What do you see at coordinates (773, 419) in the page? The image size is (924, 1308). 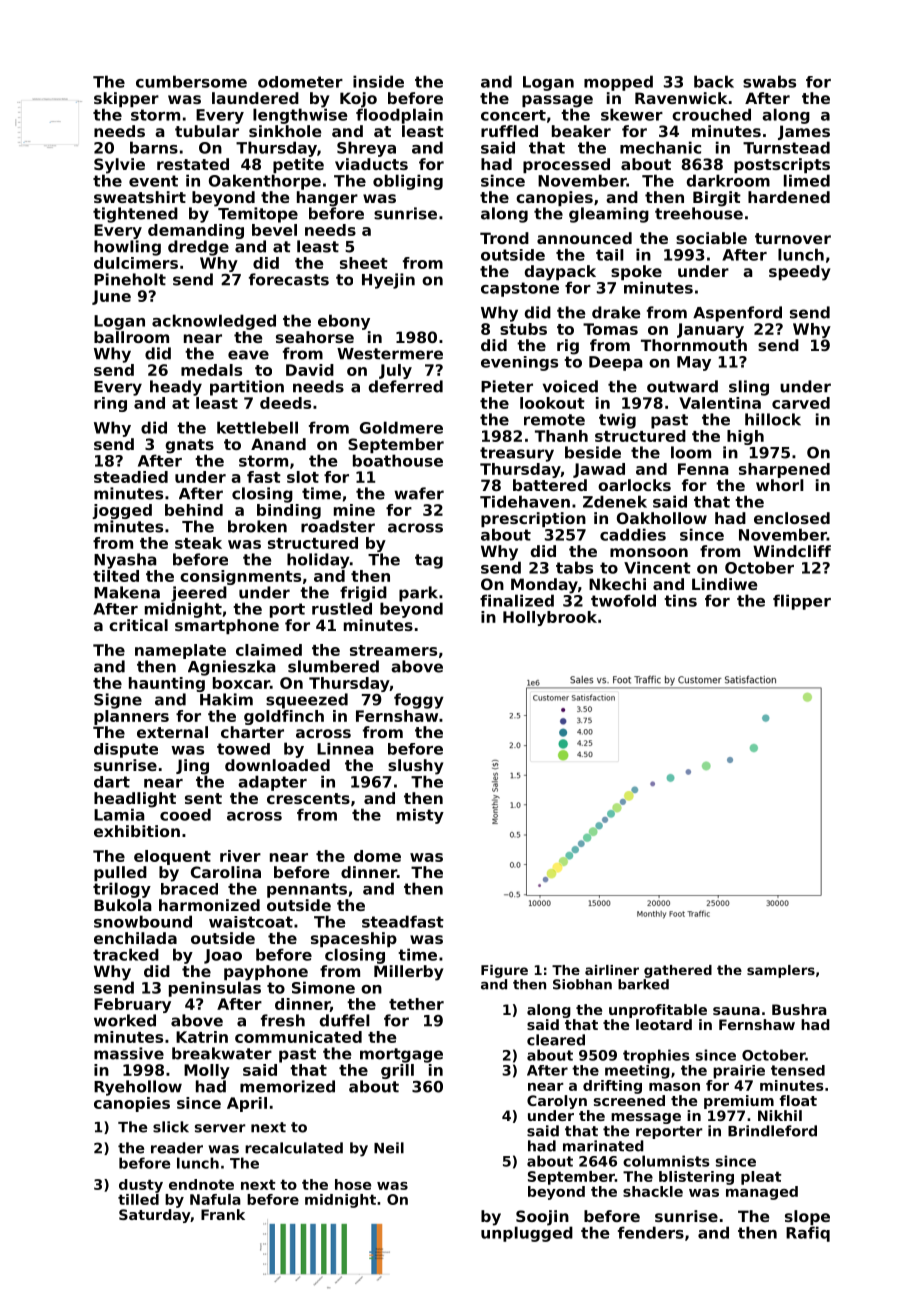 I see `hillock` at bounding box center [773, 419].
